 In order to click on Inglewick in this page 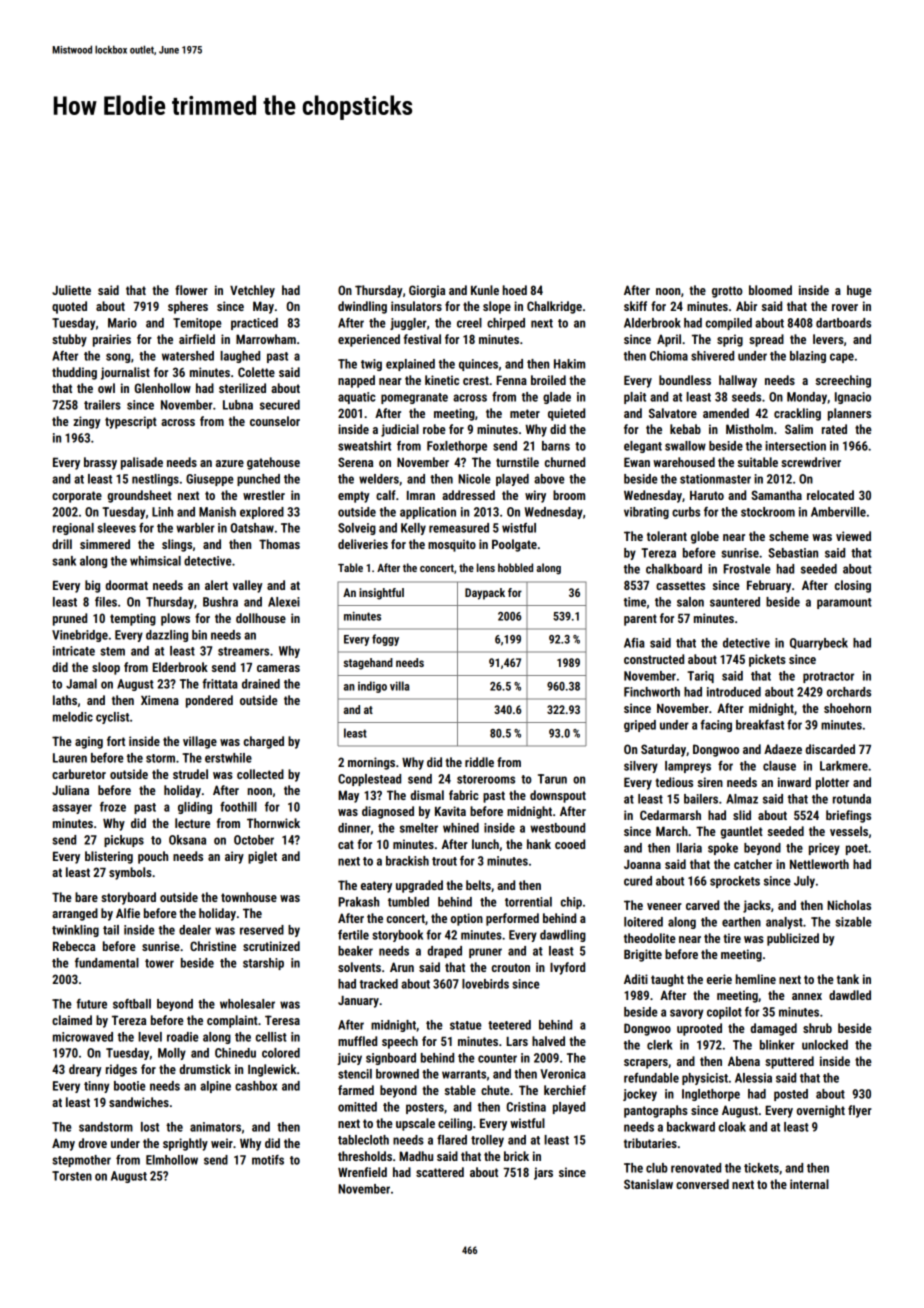, I will do `click(272, 1070)`.
